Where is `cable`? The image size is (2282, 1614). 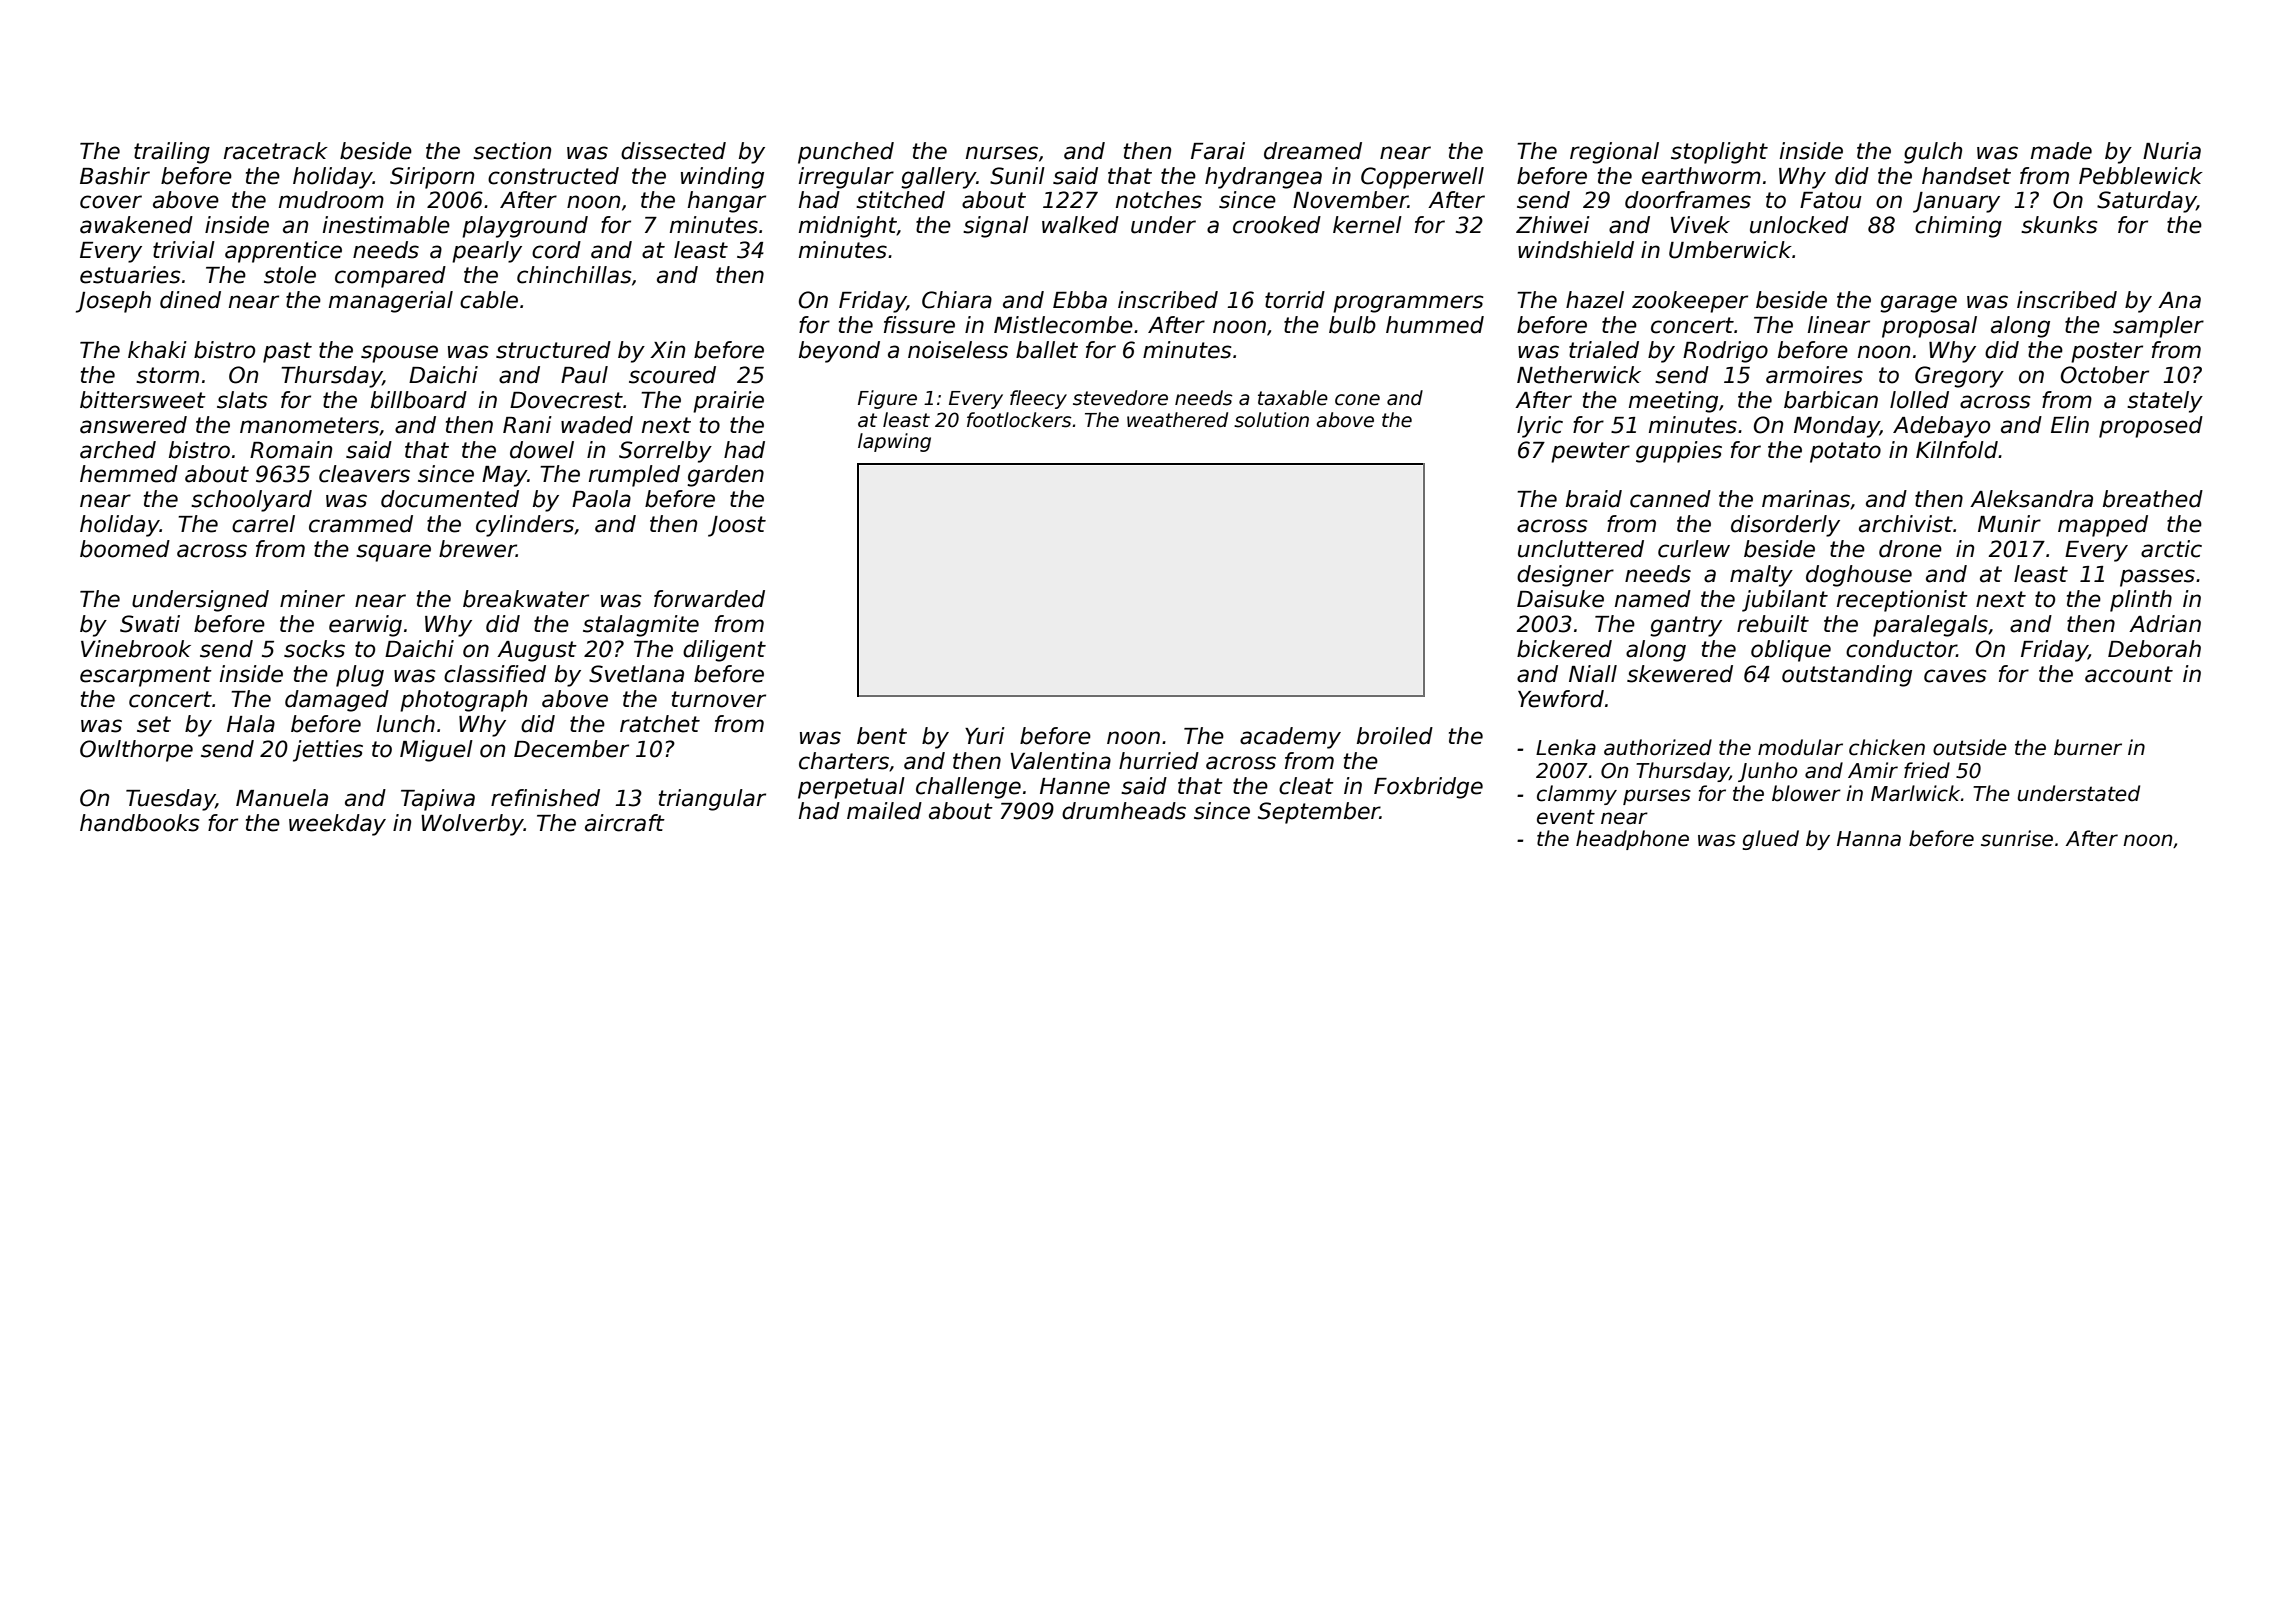 cable is located at coordinates (489, 300).
